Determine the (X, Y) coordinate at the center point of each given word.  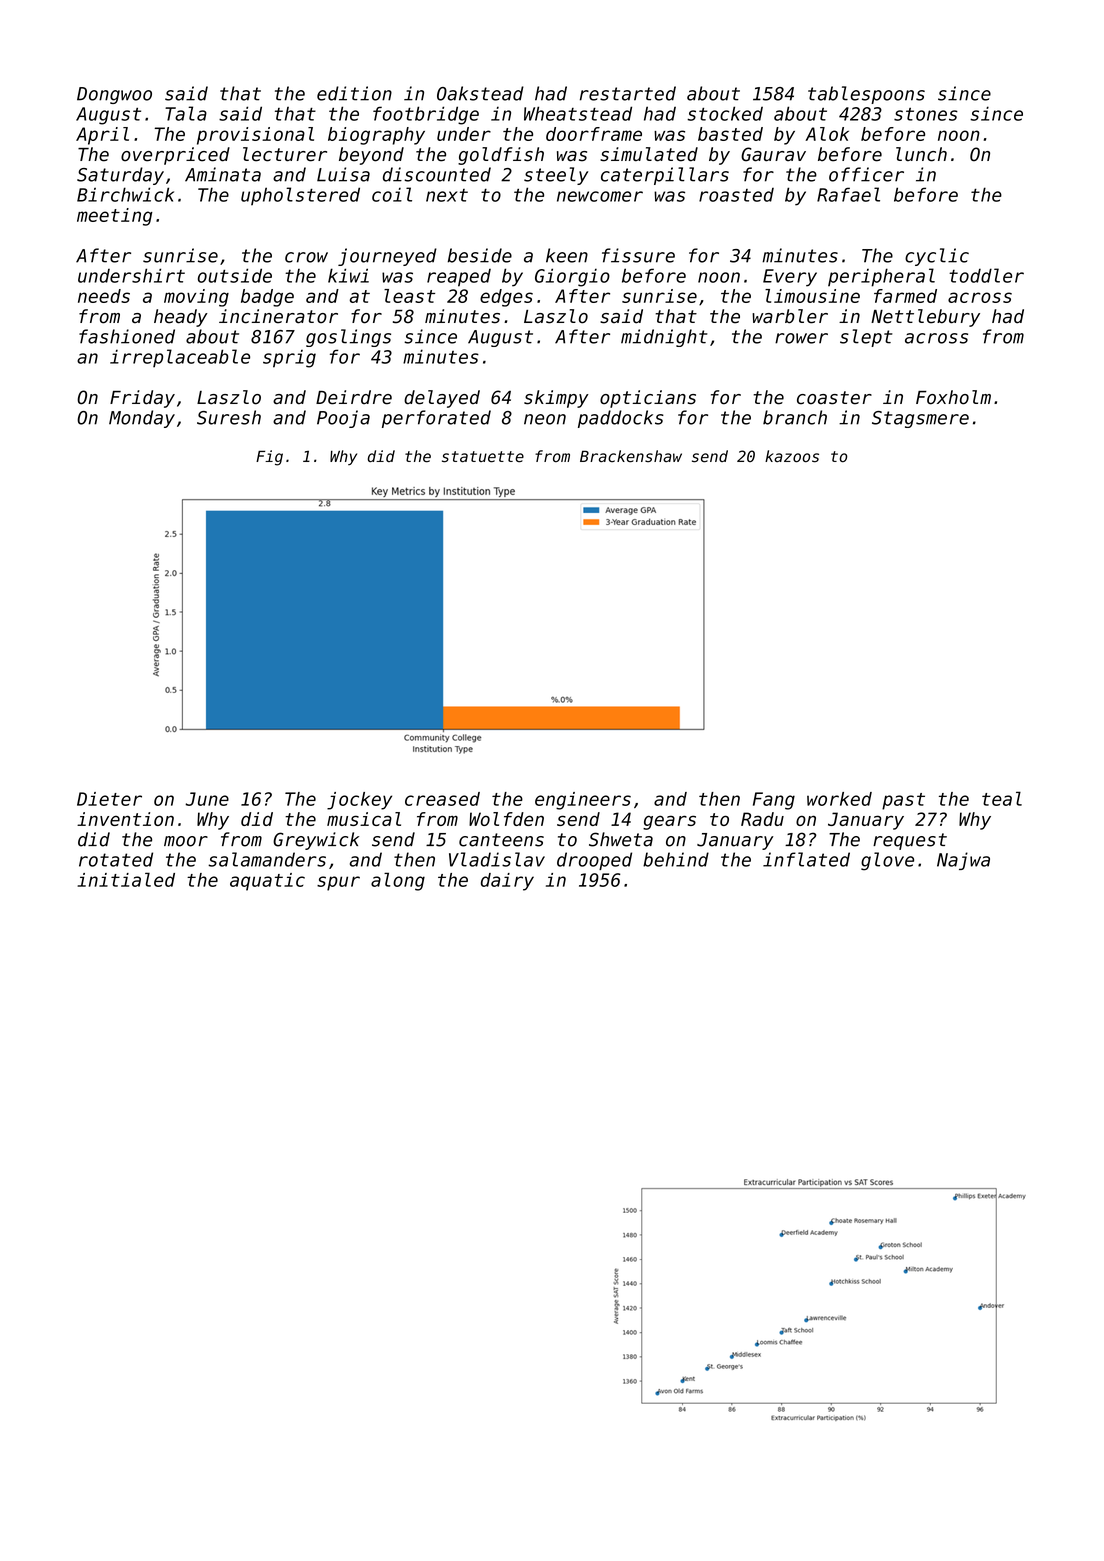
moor (186, 841)
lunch (921, 154)
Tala (186, 113)
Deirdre (354, 397)
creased (442, 799)
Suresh (229, 417)
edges (506, 298)
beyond (371, 156)
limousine (812, 296)
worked (839, 799)
